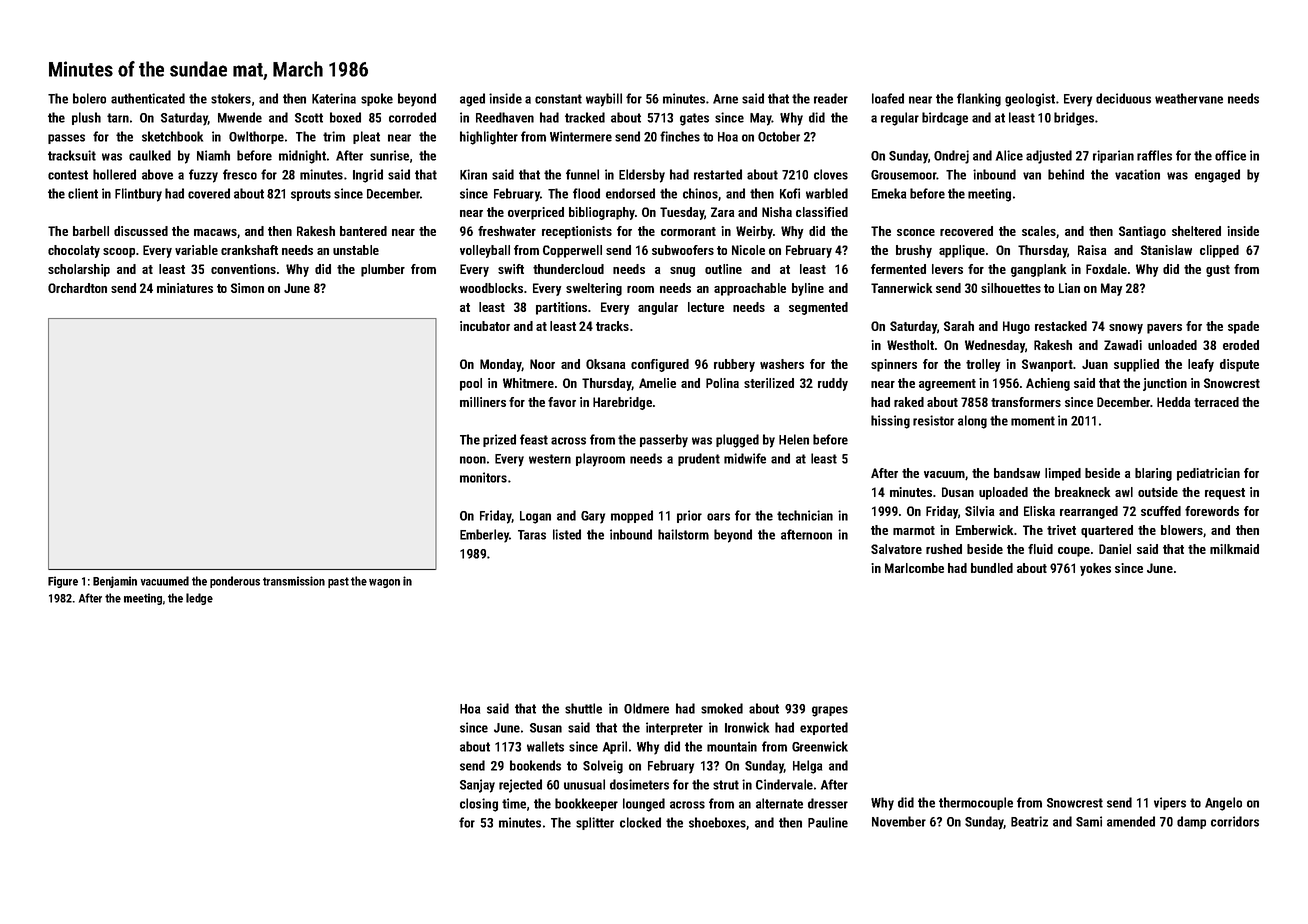  What do you see at coordinates (363, 231) in the screenshot?
I see `bantered` at bounding box center [363, 231].
